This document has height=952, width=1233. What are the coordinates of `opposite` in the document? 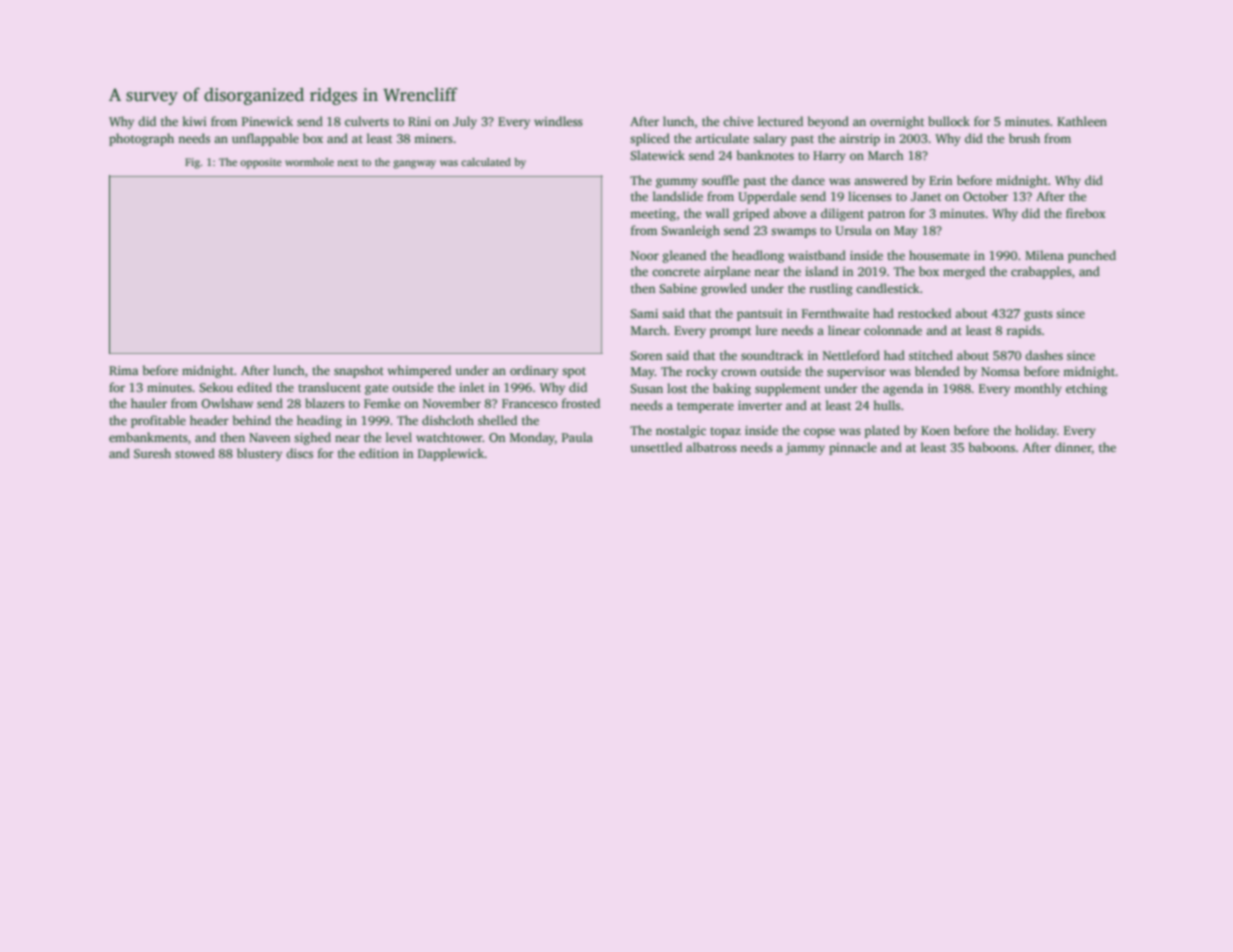 It's located at (261, 163).
